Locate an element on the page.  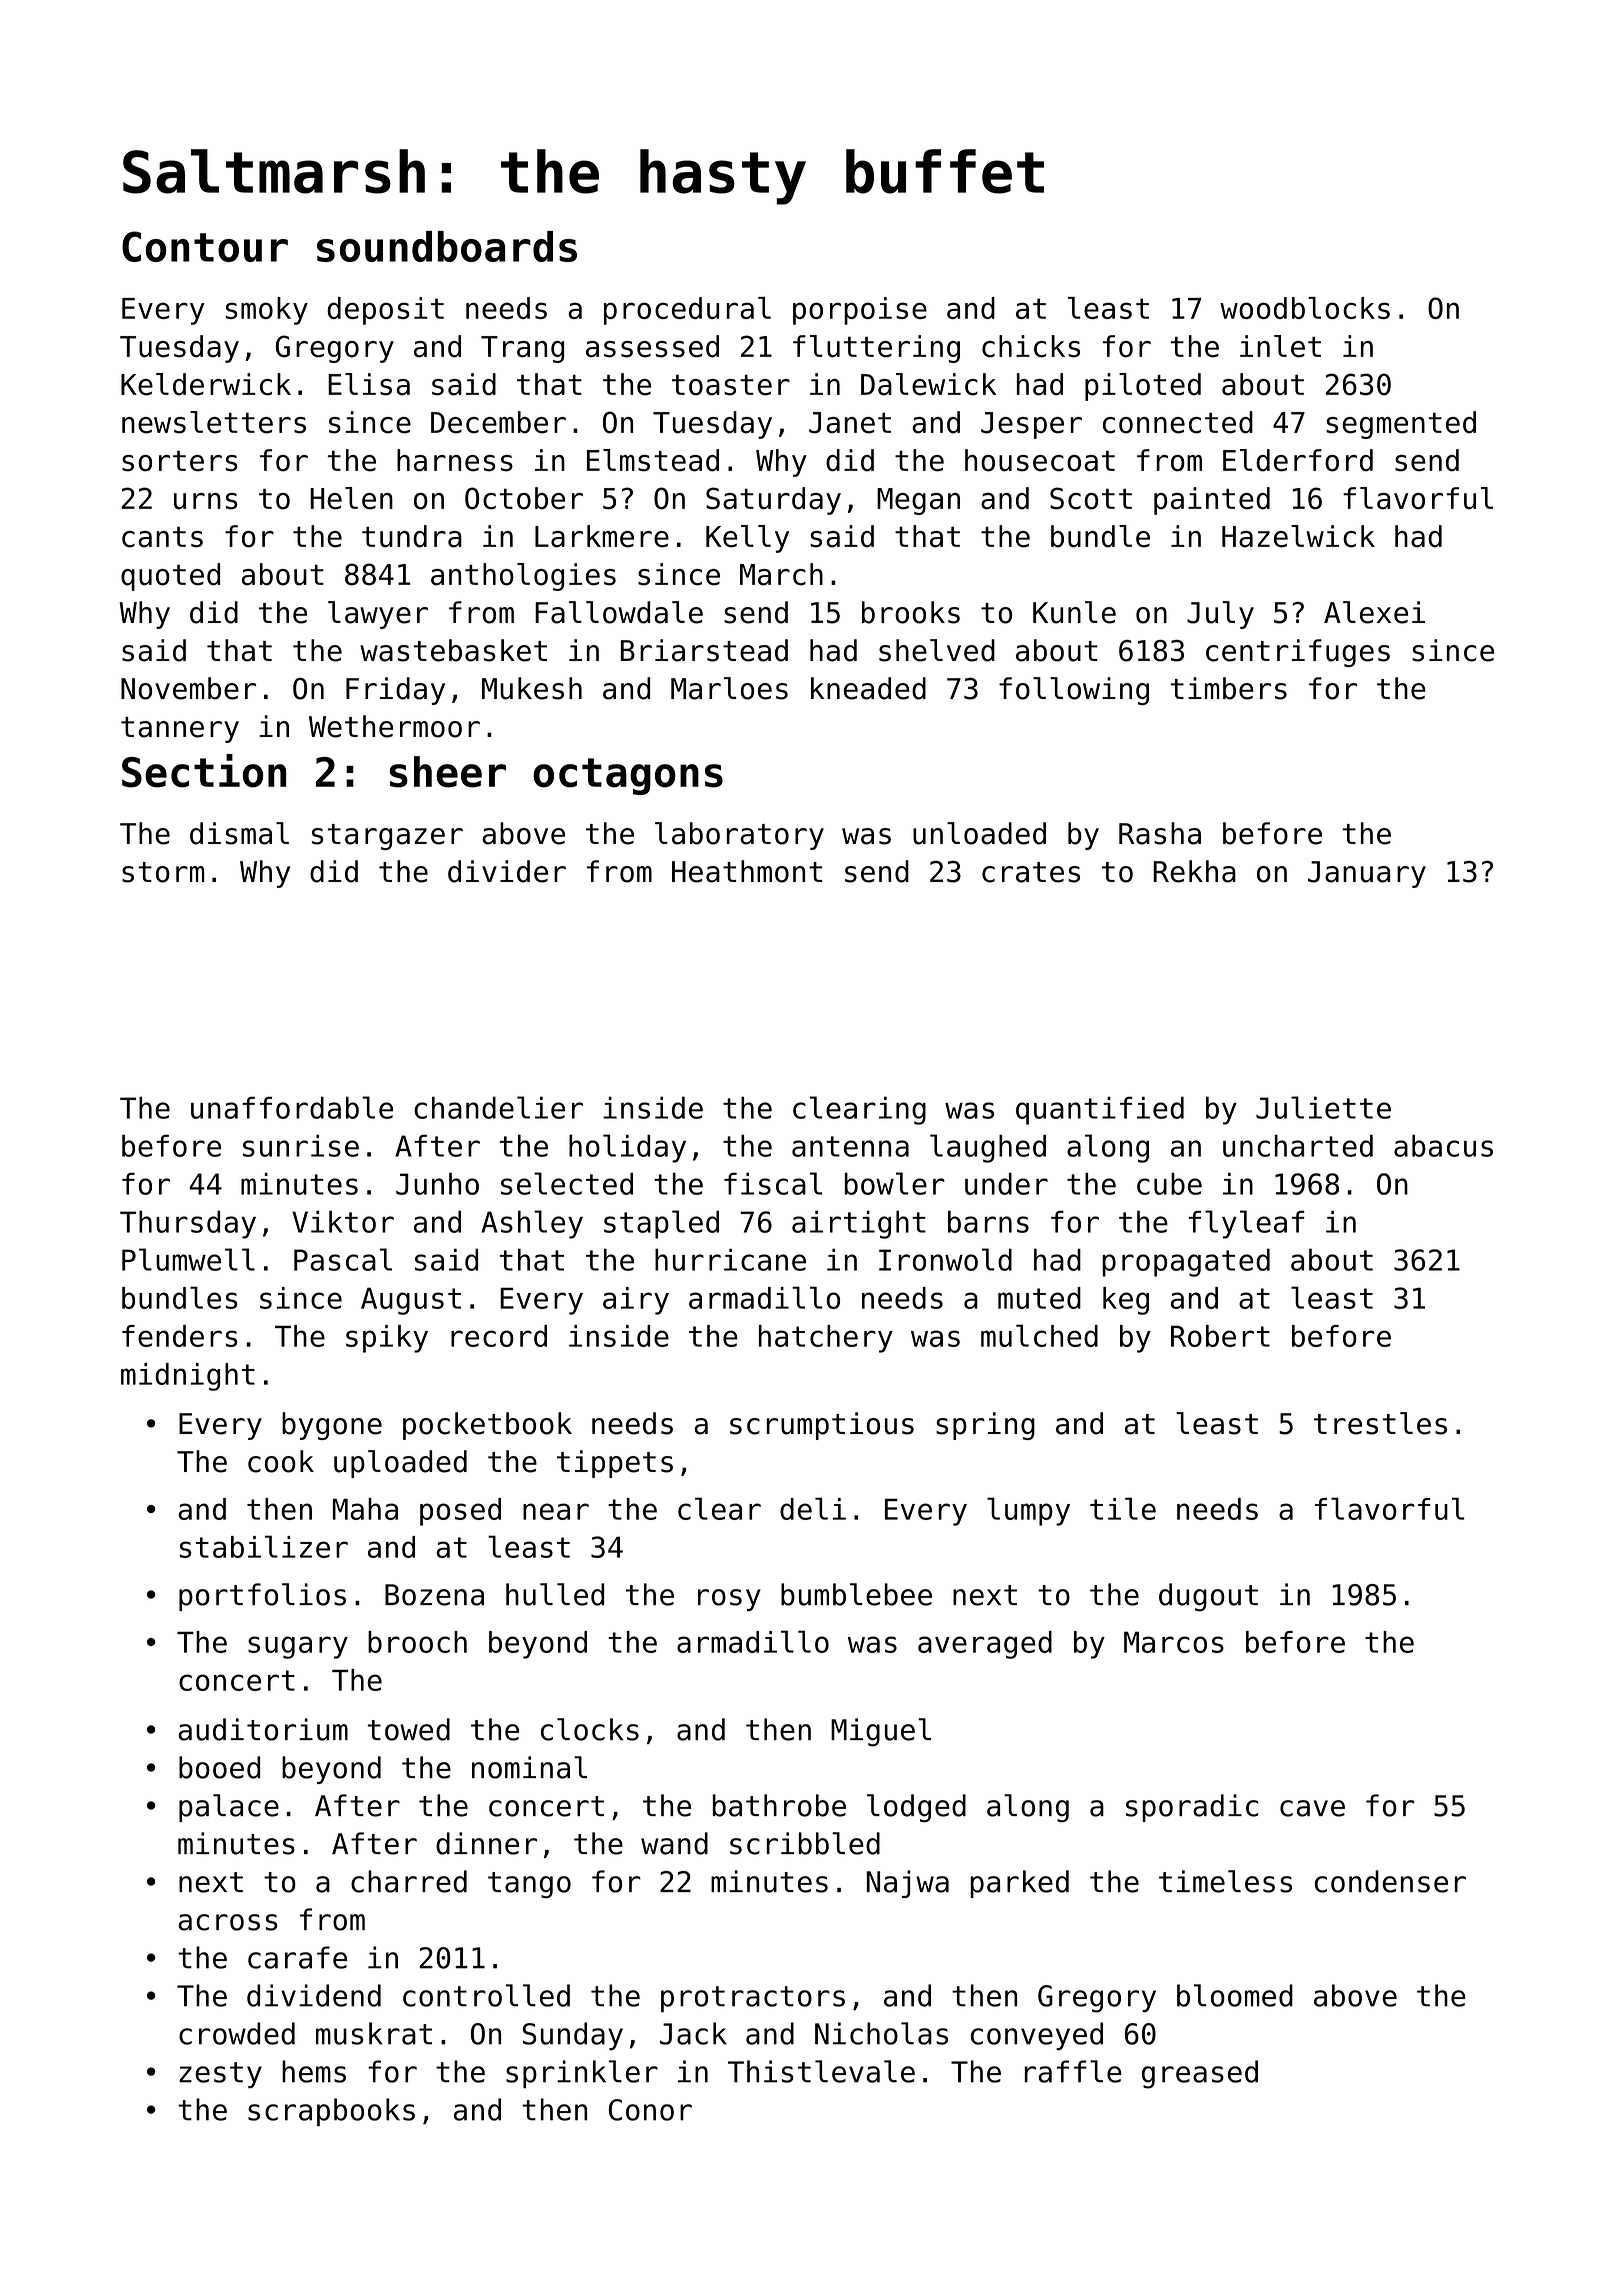
kneaded is located at coordinates (868, 688).
